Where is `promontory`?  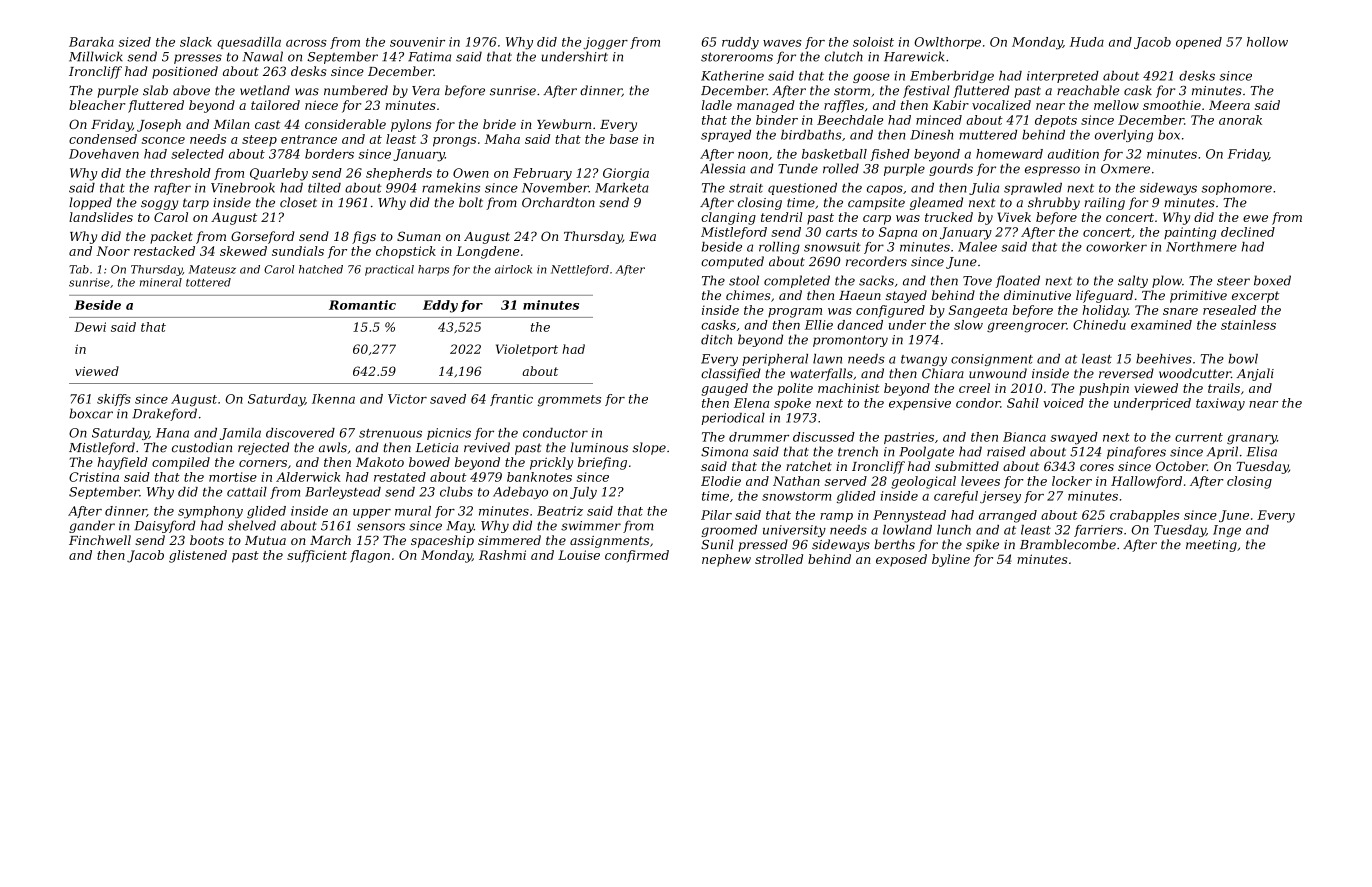
promontory is located at coordinates (850, 341).
